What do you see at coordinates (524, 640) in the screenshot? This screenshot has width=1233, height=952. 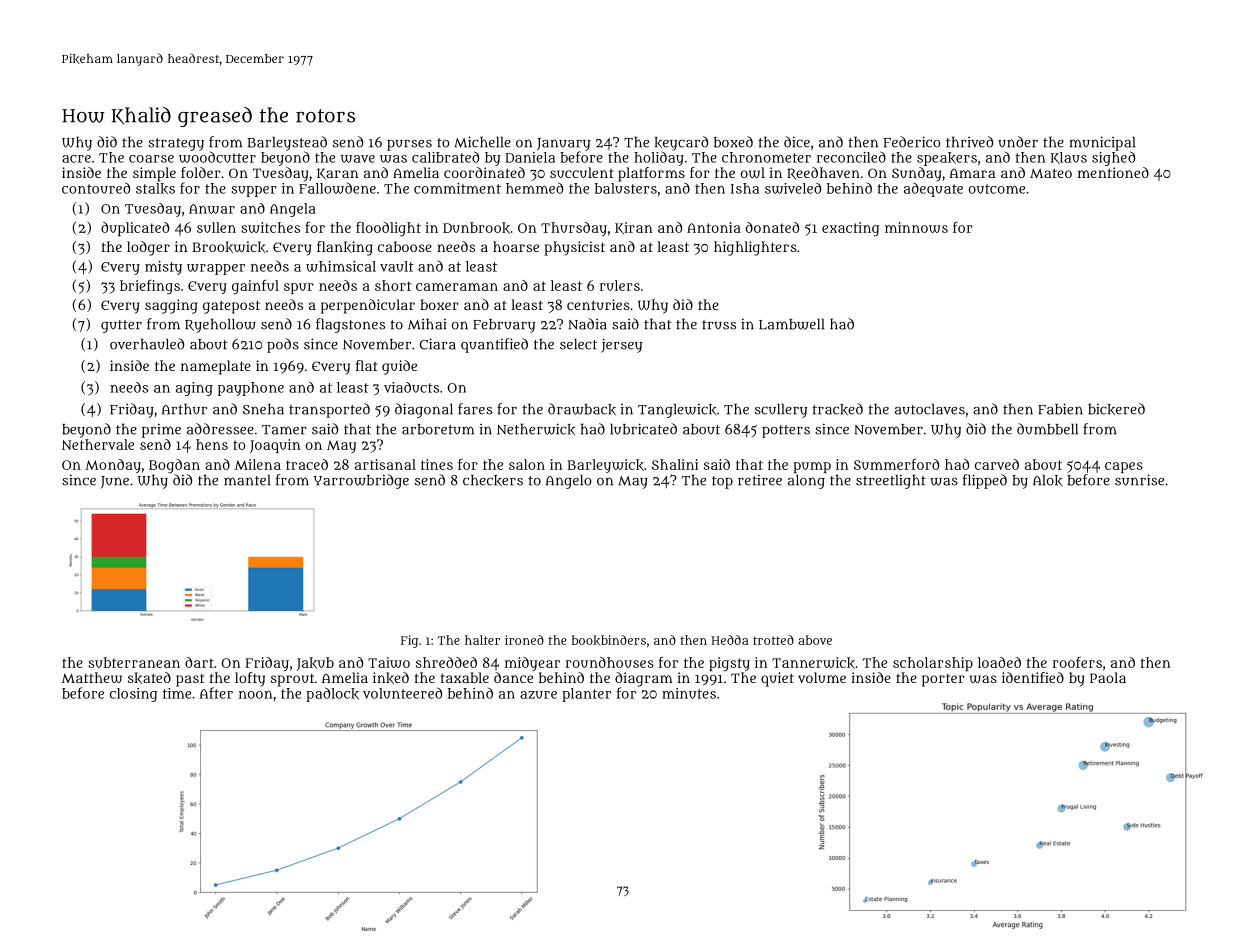 I see `ironed` at bounding box center [524, 640].
